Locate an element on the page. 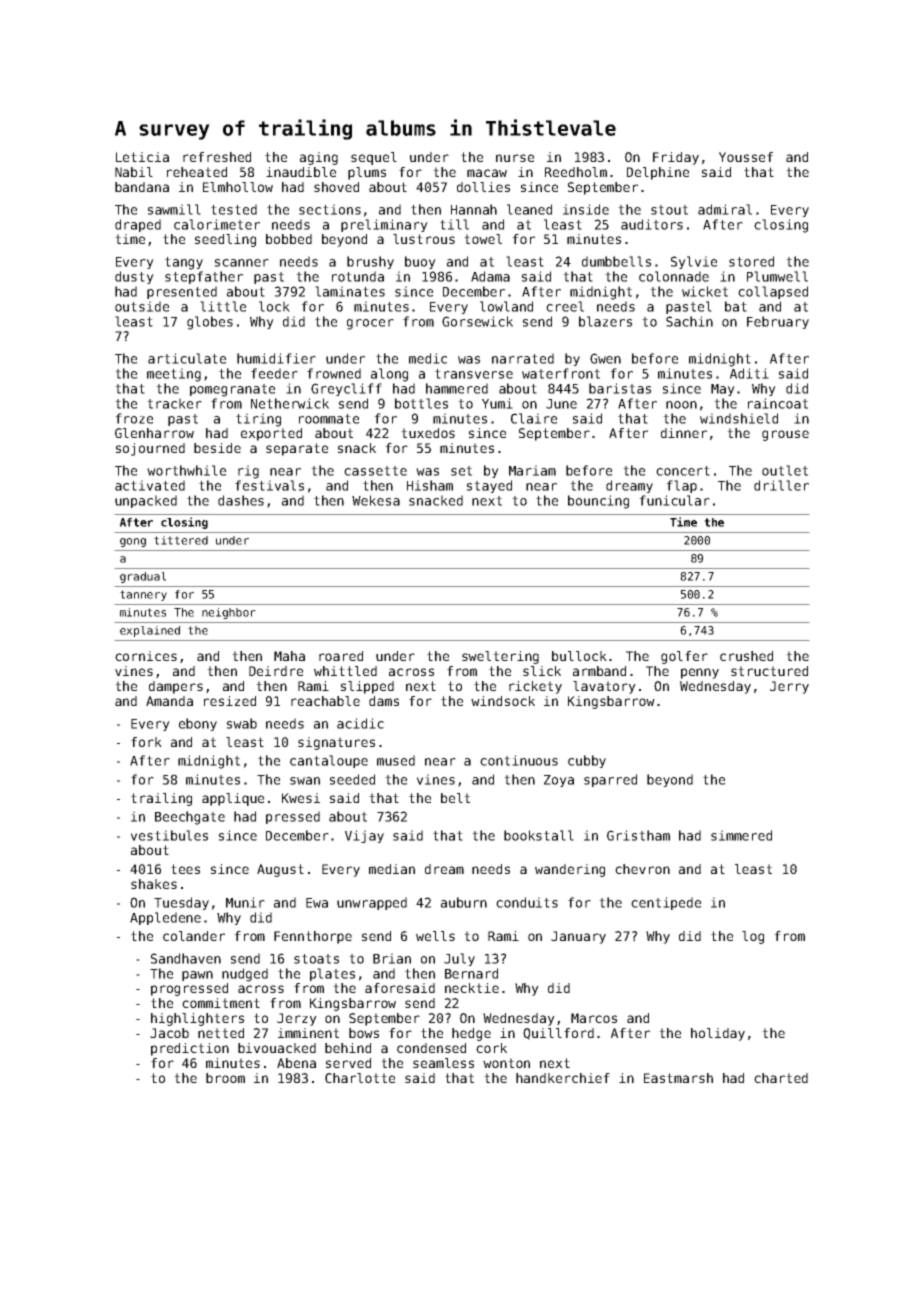 Image resolution: width=924 pixels, height=1308 pixels. charted is located at coordinates (781, 1078).
